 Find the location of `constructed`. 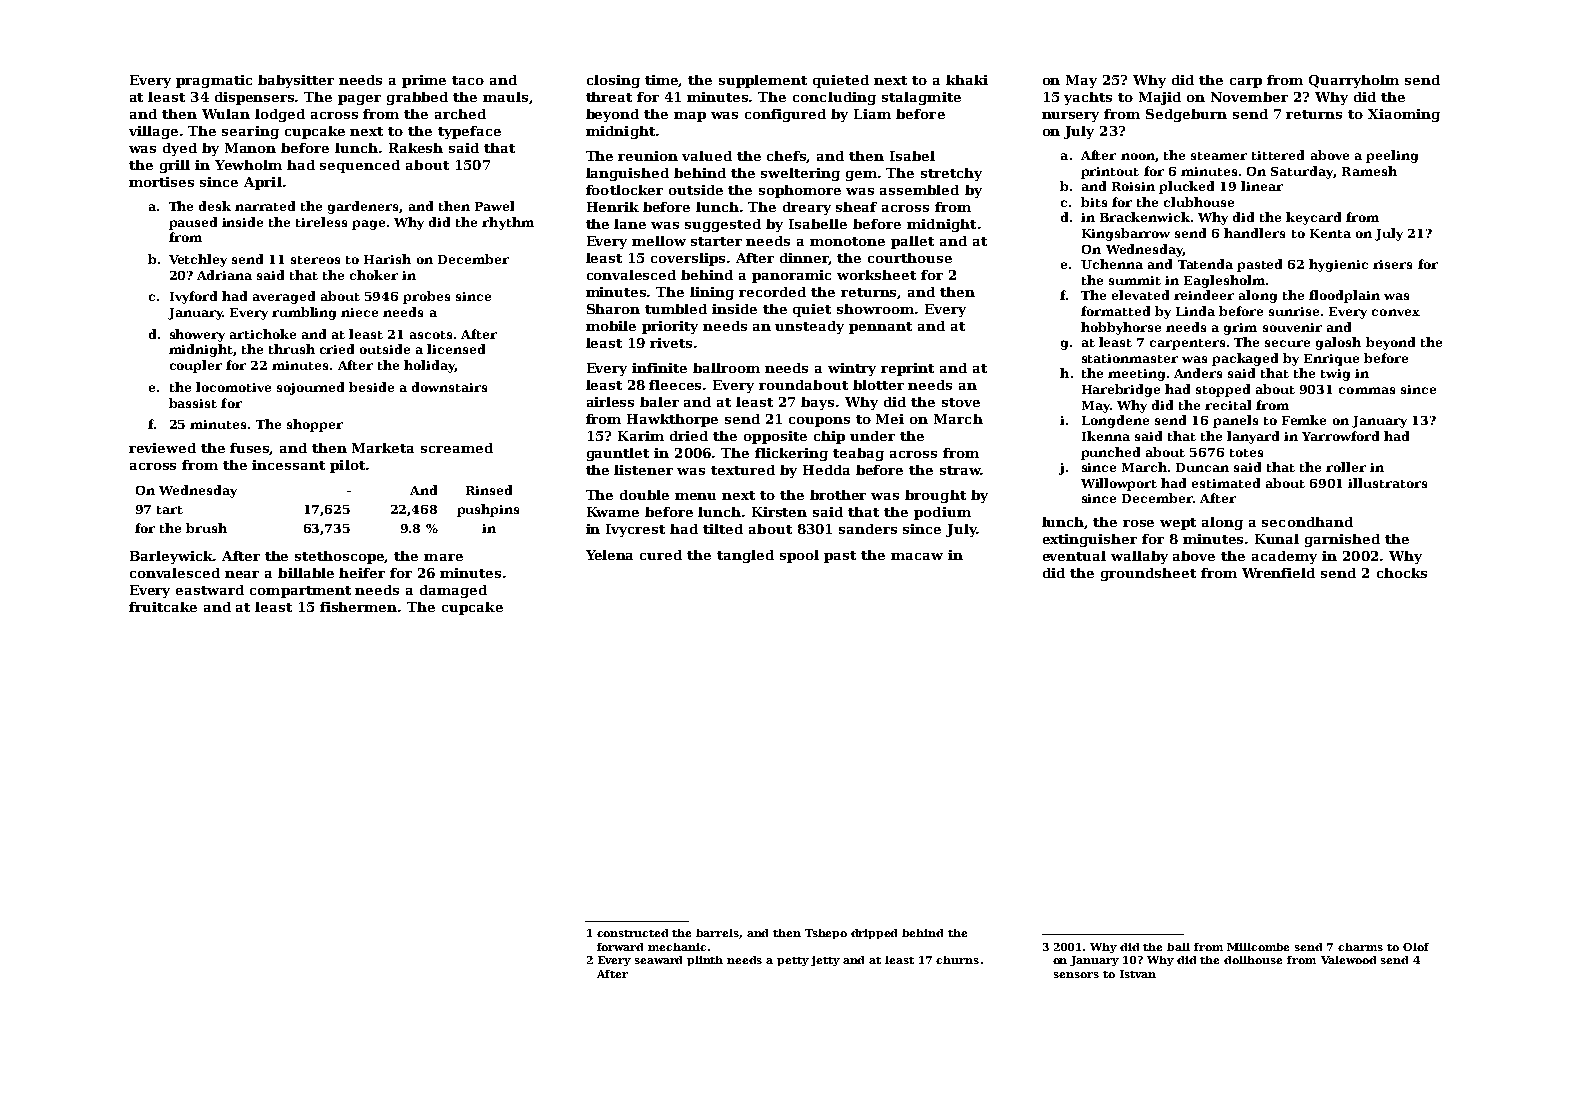

constructed is located at coordinates (632, 933).
